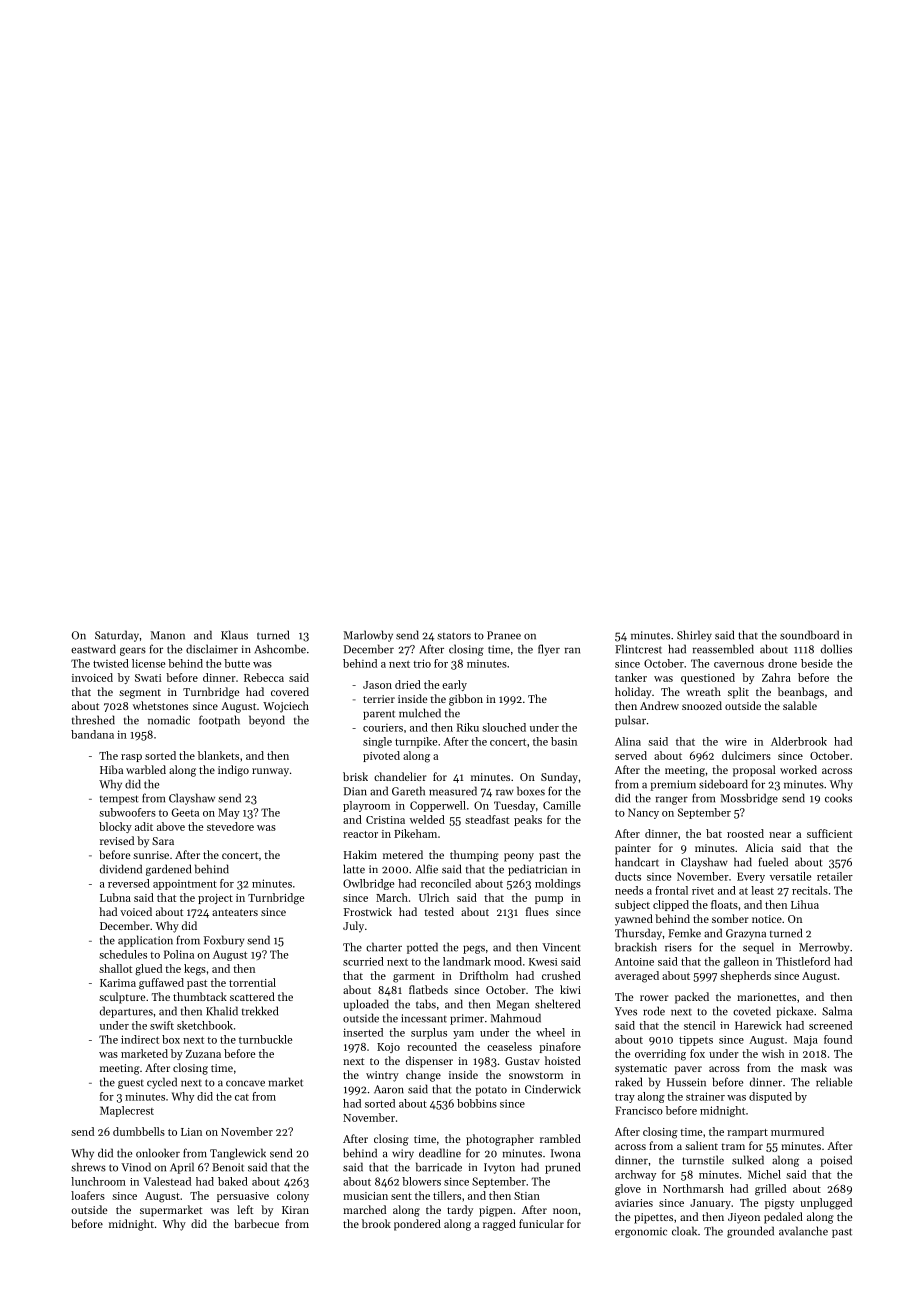  I want to click on blankets, so click(218, 755).
